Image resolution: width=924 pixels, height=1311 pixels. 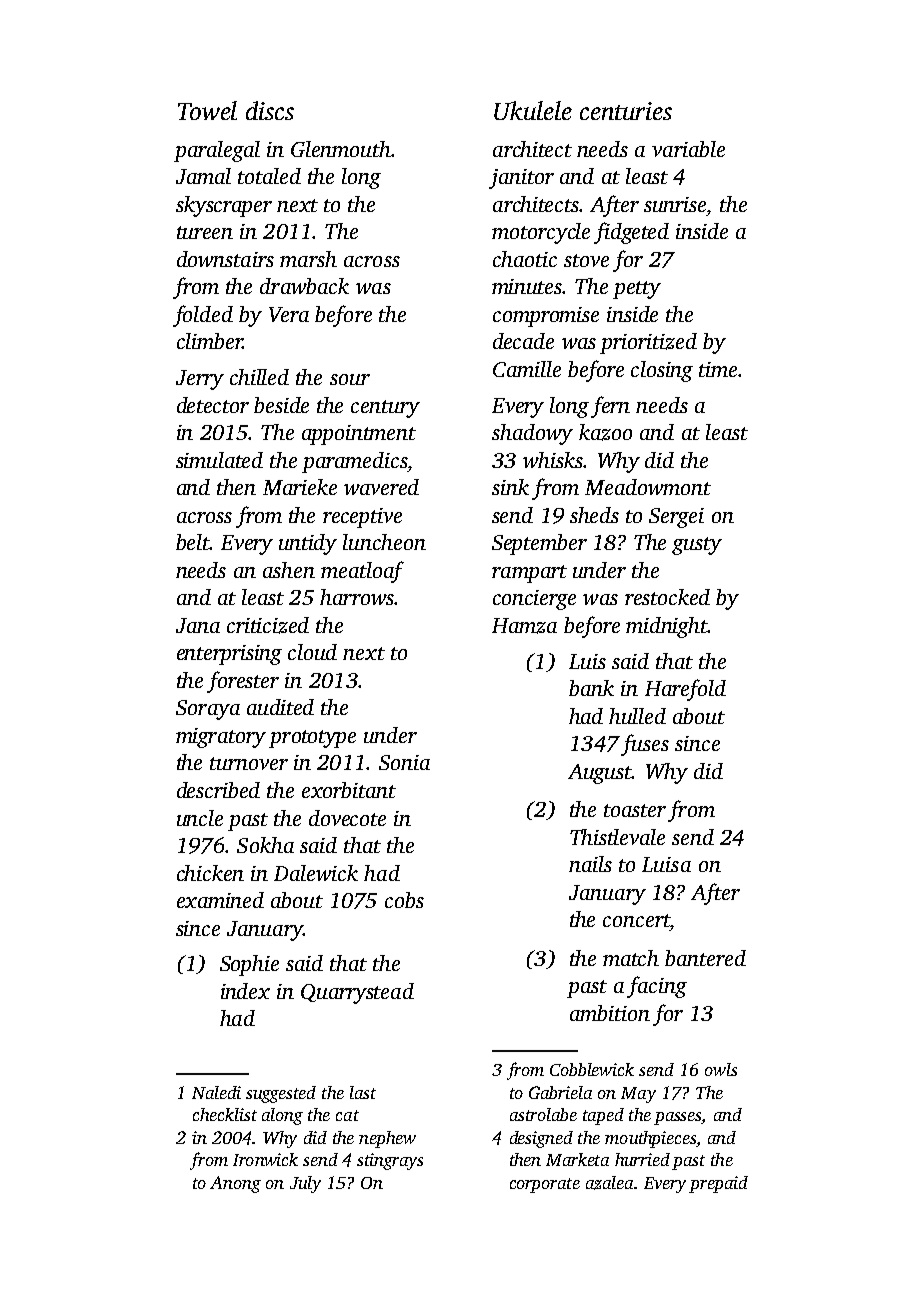 What do you see at coordinates (521, 179) in the screenshot?
I see `janitor` at bounding box center [521, 179].
